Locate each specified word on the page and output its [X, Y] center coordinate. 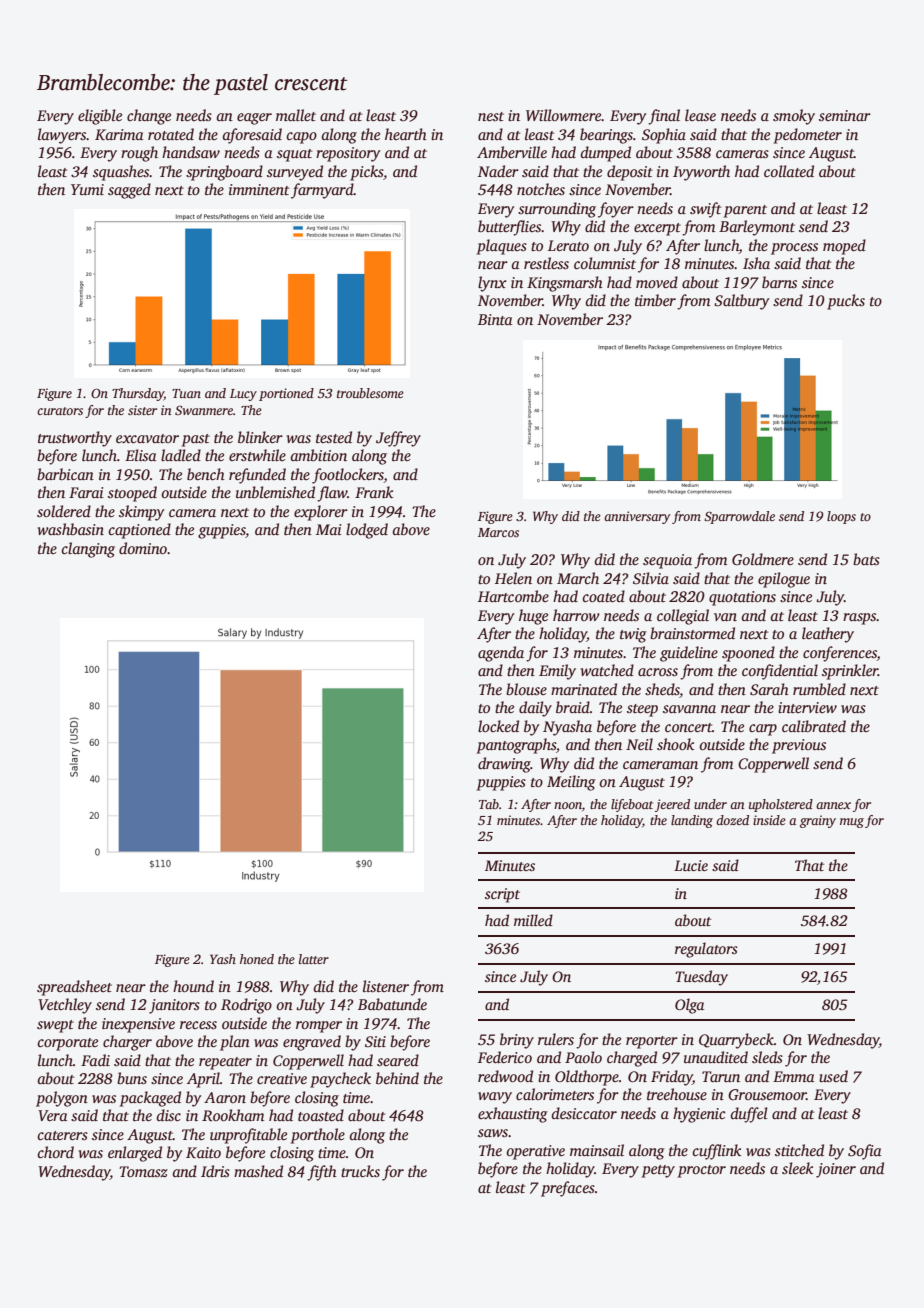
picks [366, 173]
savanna [689, 709]
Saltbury [741, 302]
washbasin [71, 529]
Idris [215, 1171]
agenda [501, 654]
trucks [360, 1171]
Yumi [87, 189]
